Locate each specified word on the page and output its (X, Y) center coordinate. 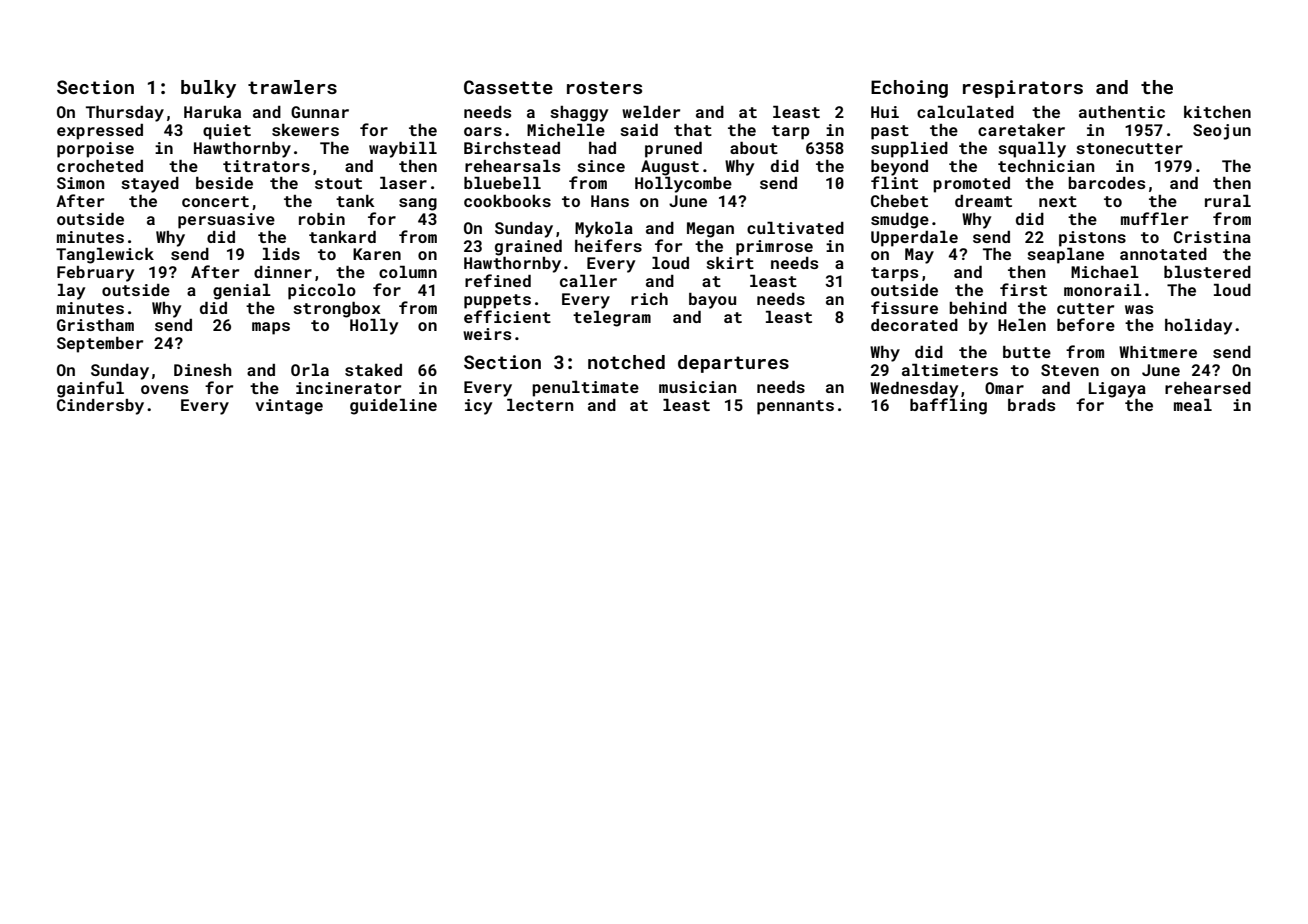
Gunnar (320, 112)
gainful (90, 389)
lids (281, 254)
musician (697, 387)
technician (1046, 166)
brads (1031, 405)
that (693, 130)
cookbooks (507, 201)
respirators (1023, 89)
